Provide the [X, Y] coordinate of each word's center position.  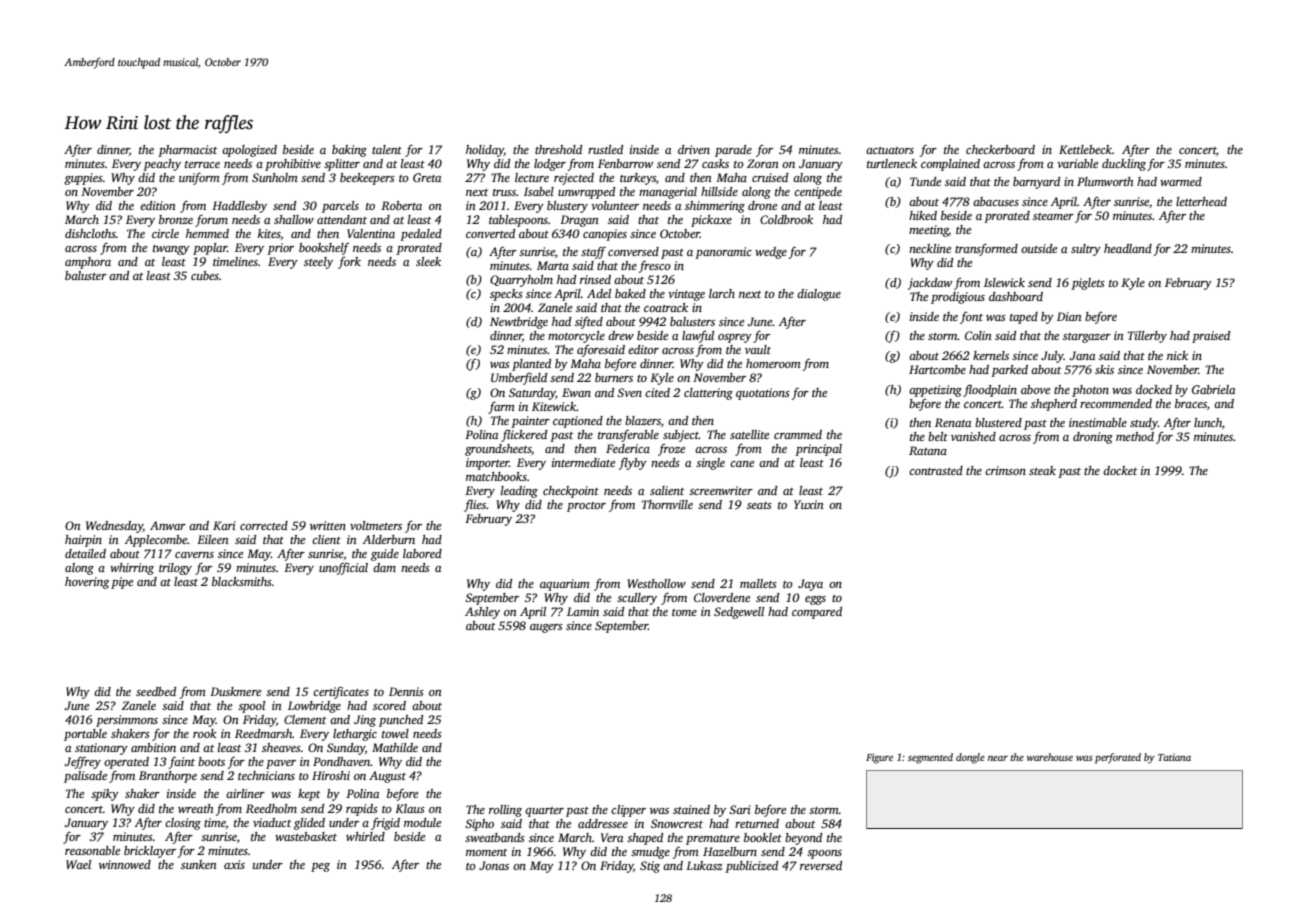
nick [1177, 355]
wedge [771, 253]
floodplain [990, 390]
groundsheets [498, 450]
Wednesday [114, 527]
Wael [78, 864]
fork [349, 263]
